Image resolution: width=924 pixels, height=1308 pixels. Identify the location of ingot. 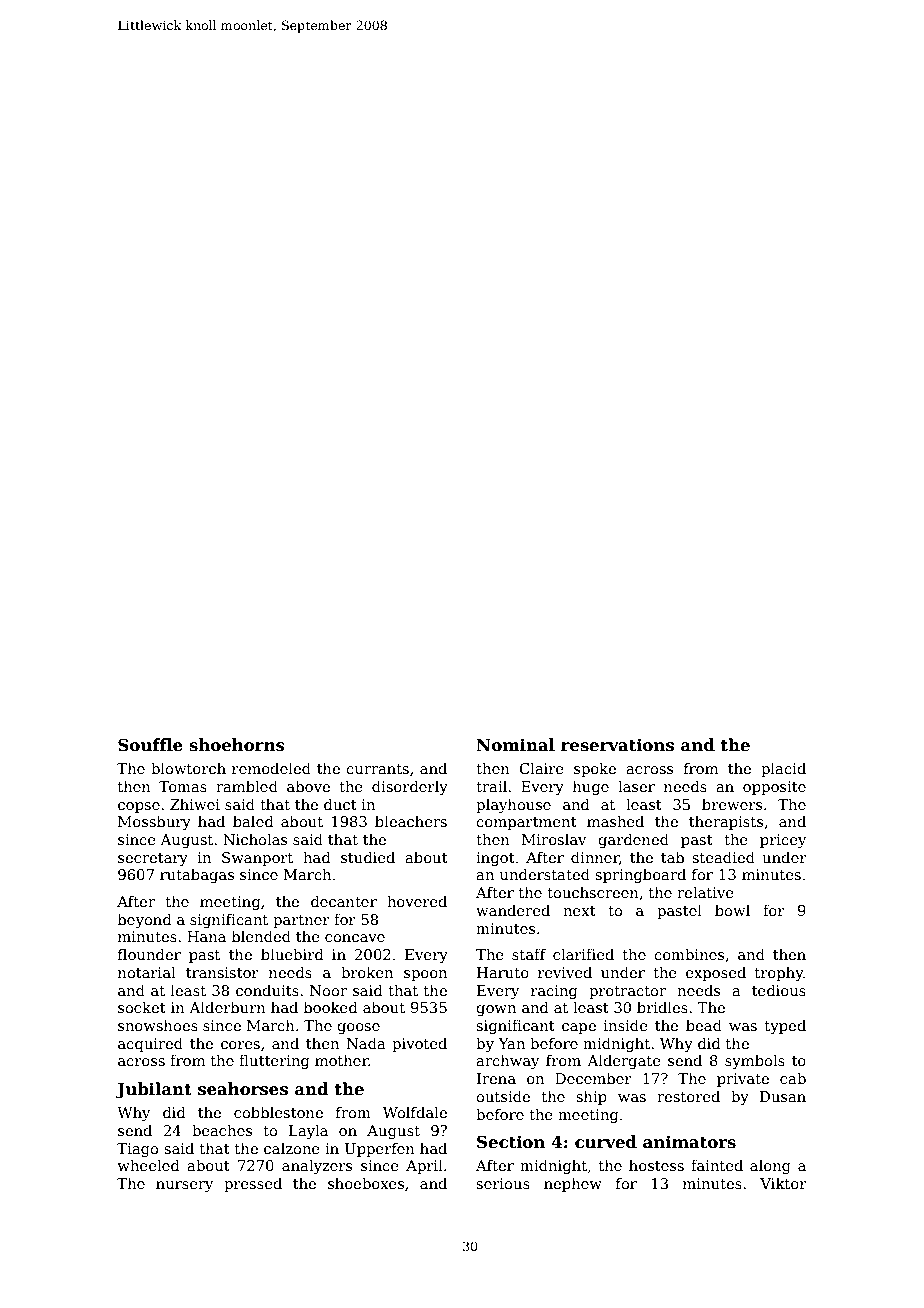
(495, 859).
